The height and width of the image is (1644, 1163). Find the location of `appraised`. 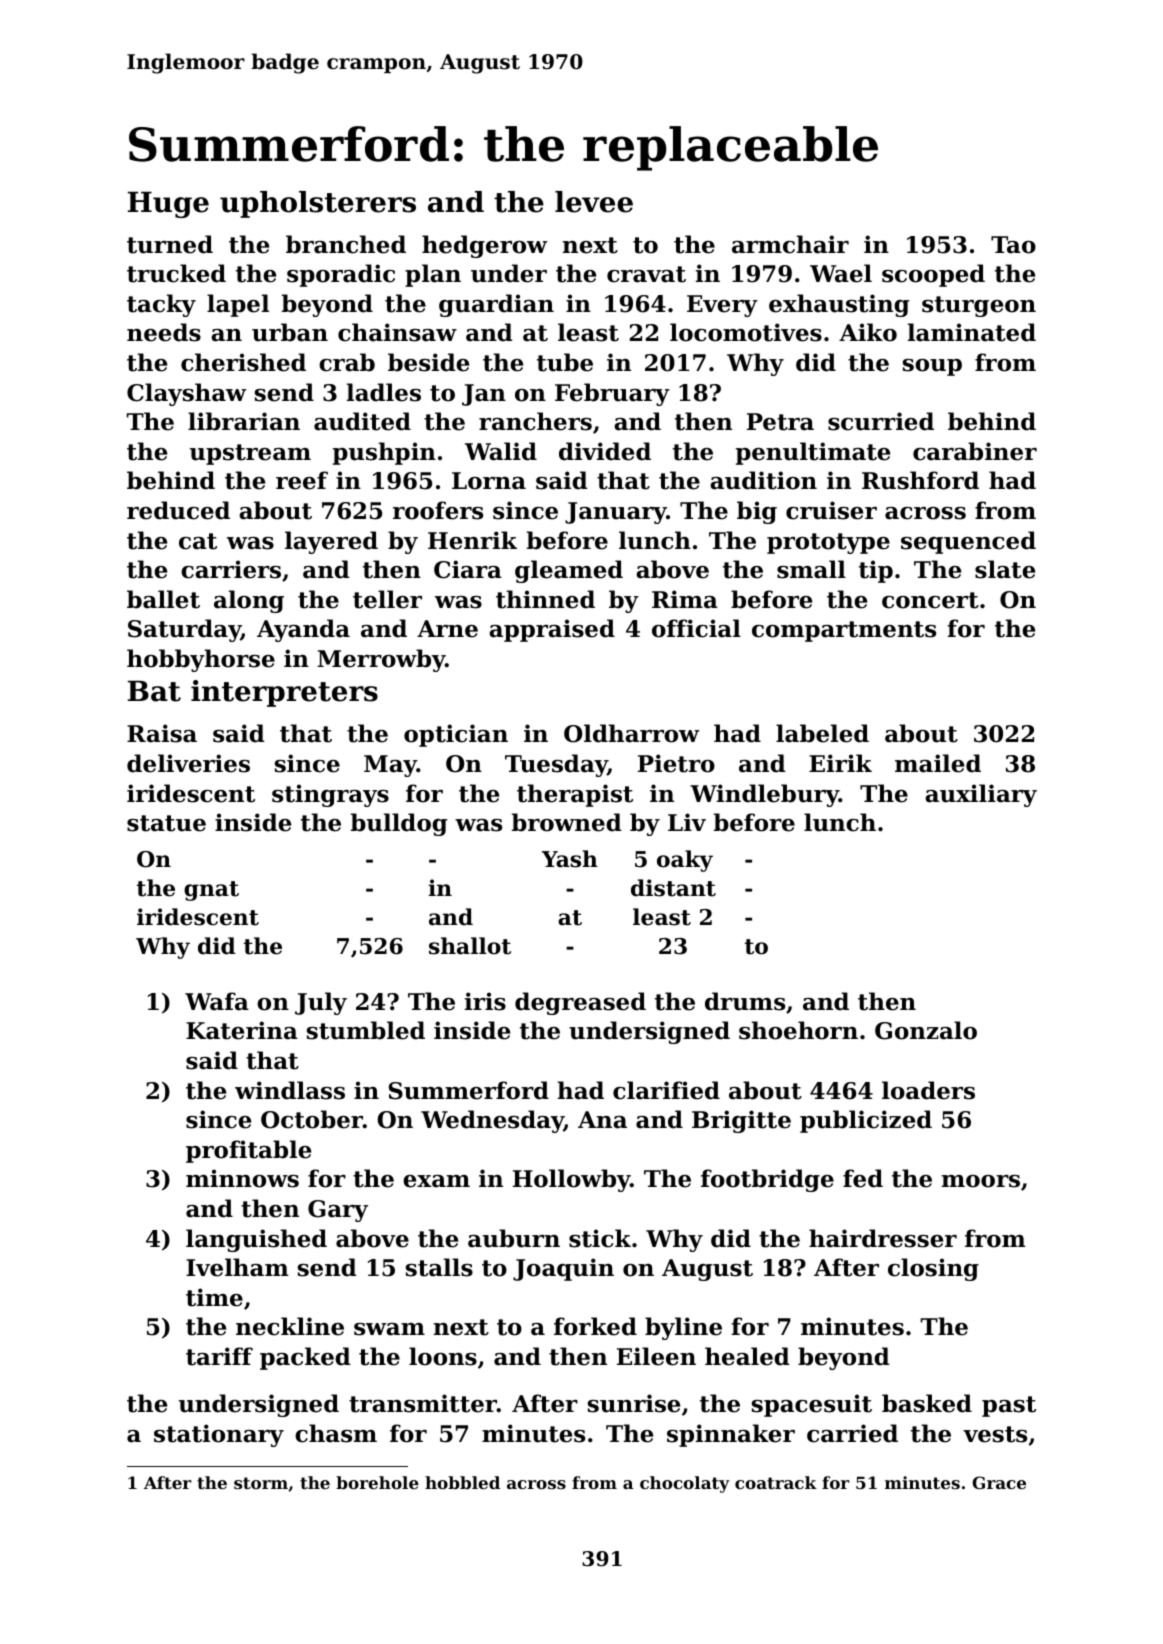

appraised is located at coordinates (552, 630).
